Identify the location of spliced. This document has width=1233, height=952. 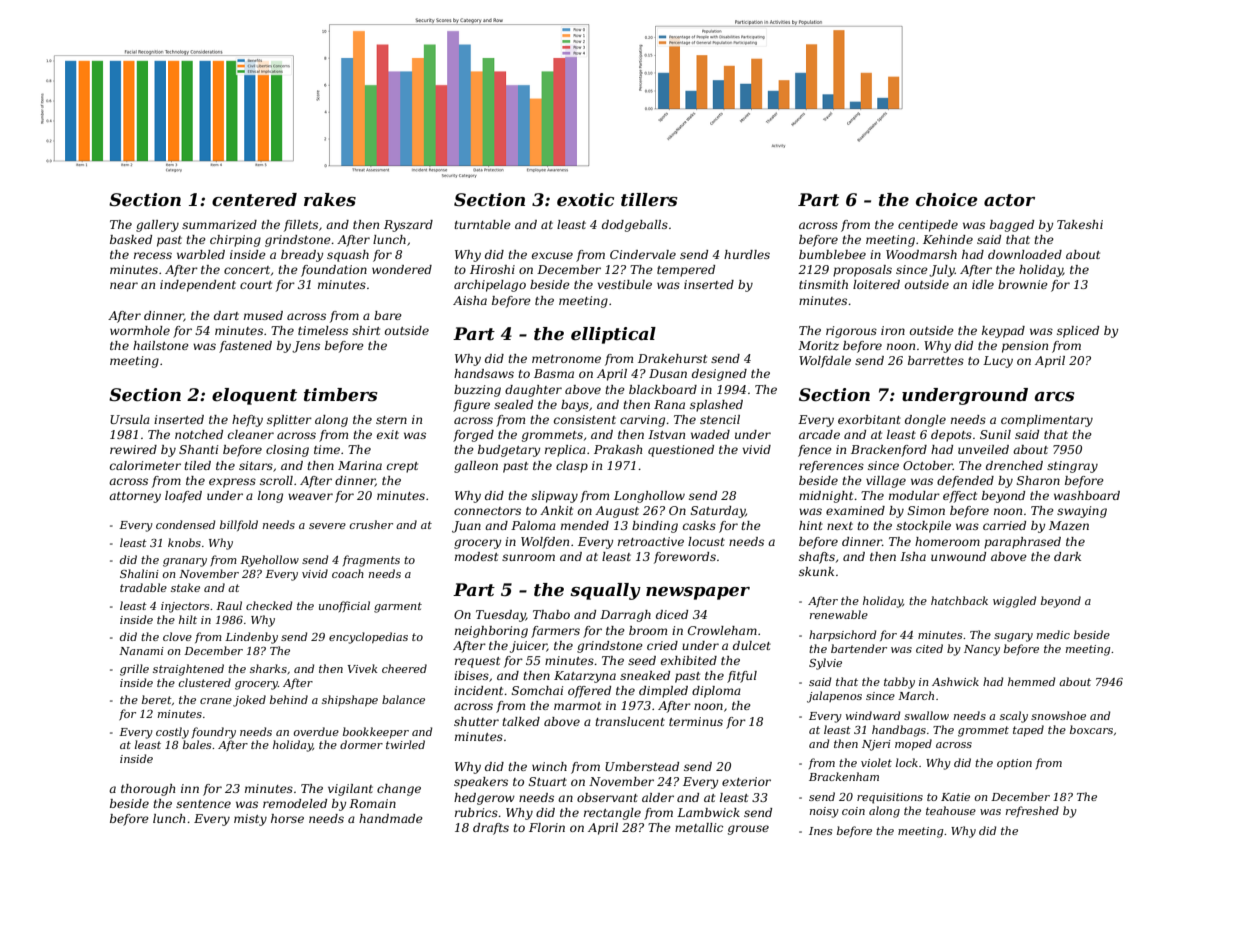
(1078, 332).
